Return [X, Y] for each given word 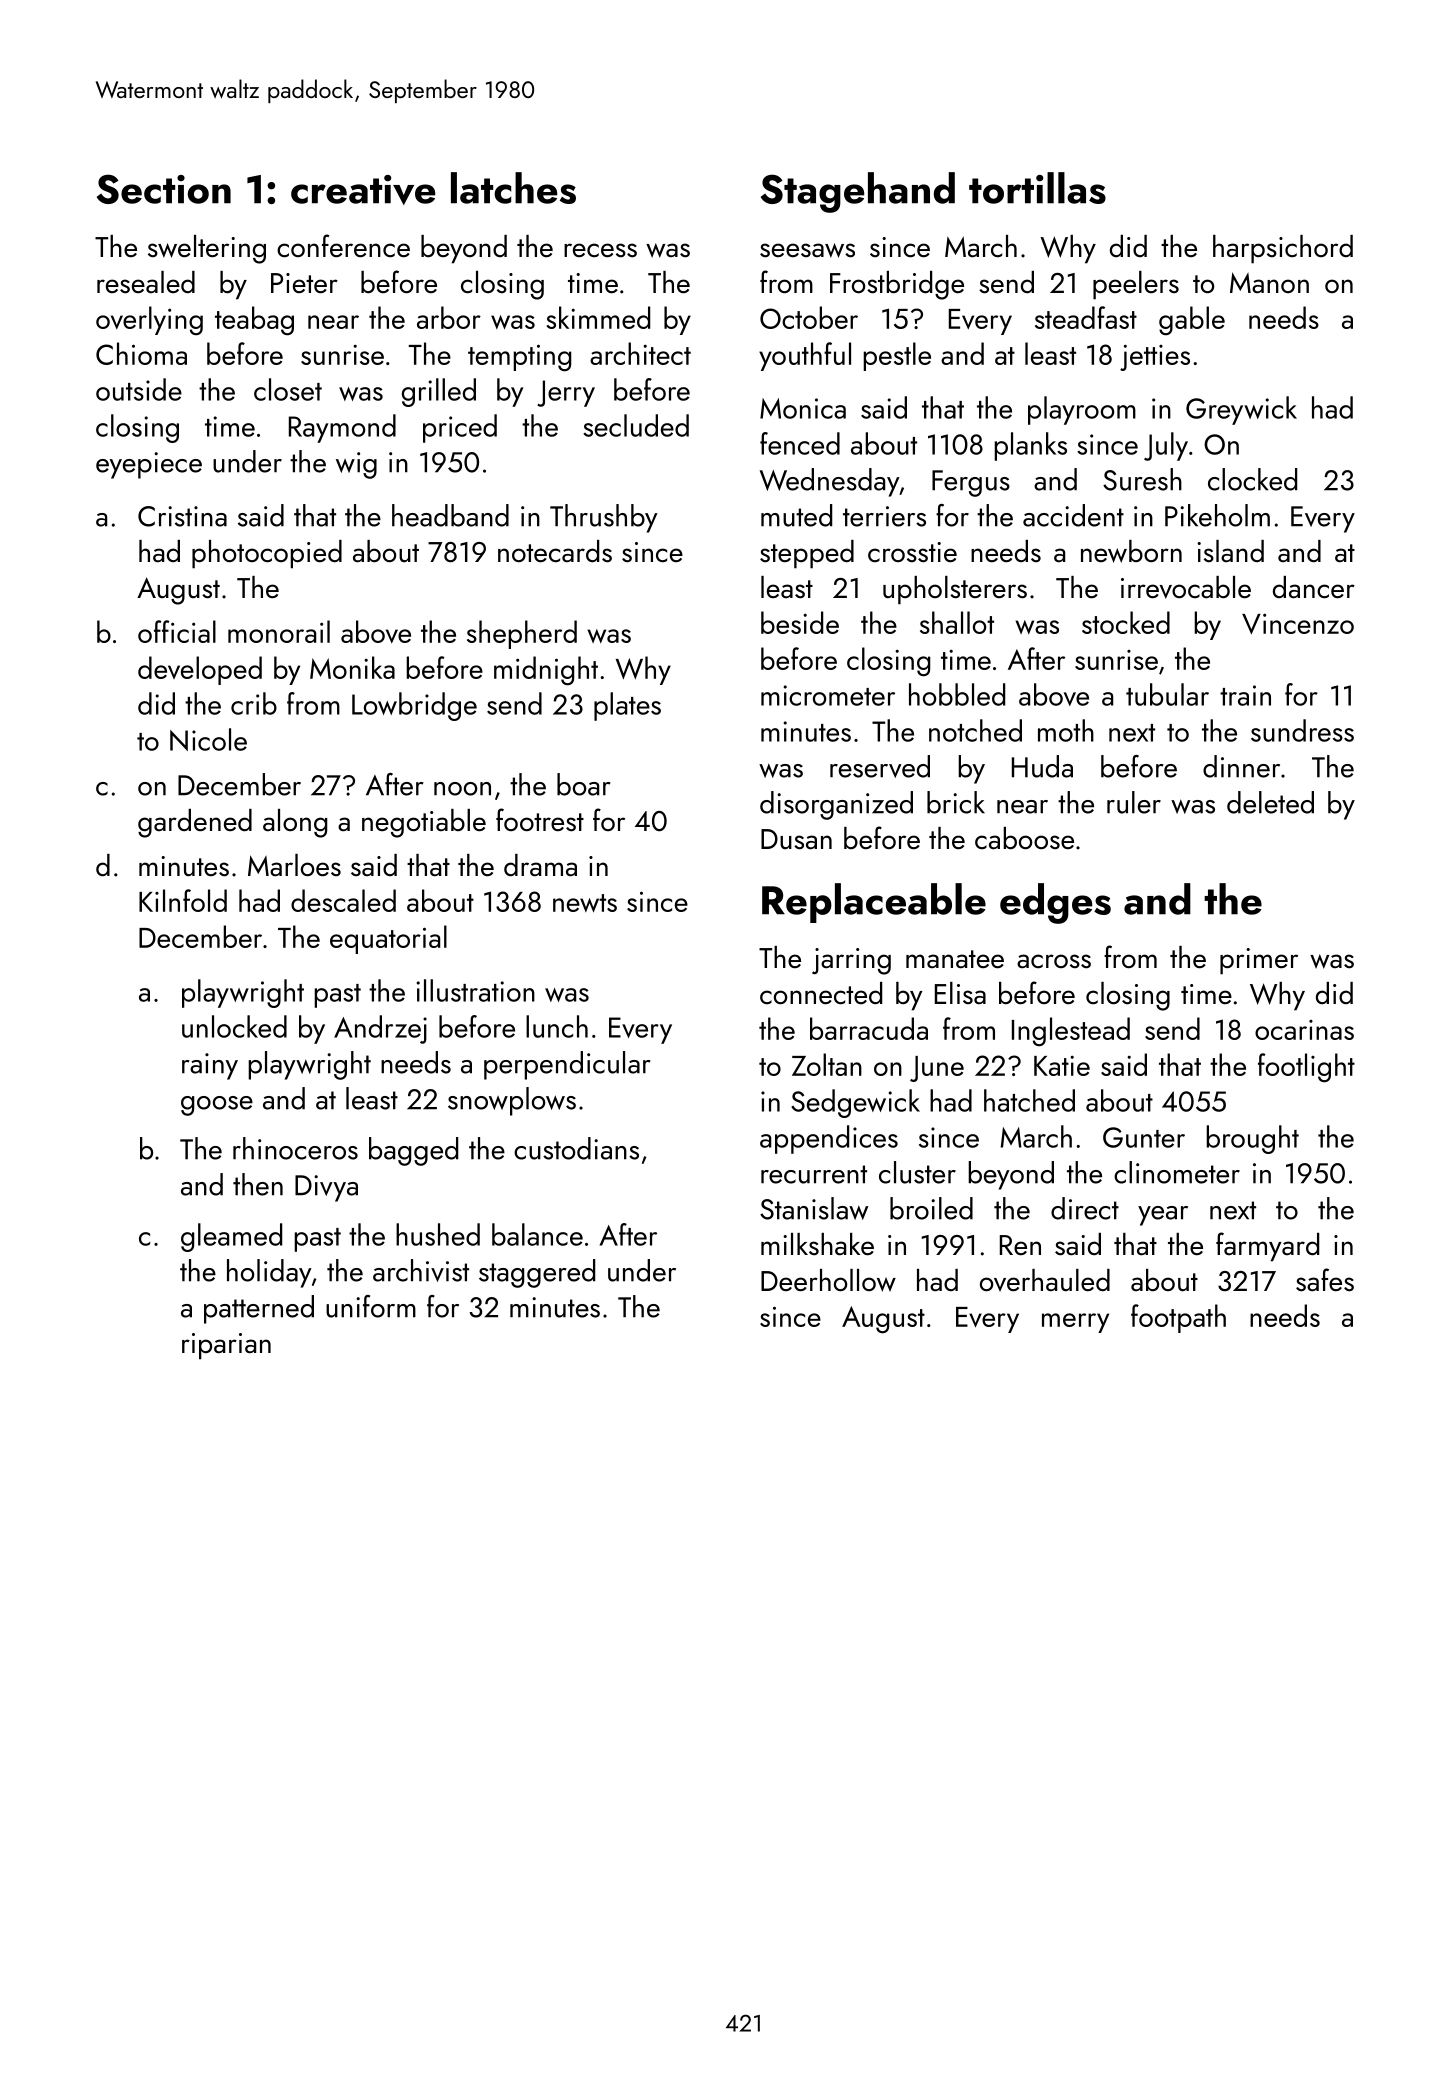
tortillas [1037, 188]
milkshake [817, 1244]
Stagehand [858, 192]
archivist [421, 1270]
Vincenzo [1298, 623]
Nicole [208, 739]
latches [513, 188]
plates [627, 706]
